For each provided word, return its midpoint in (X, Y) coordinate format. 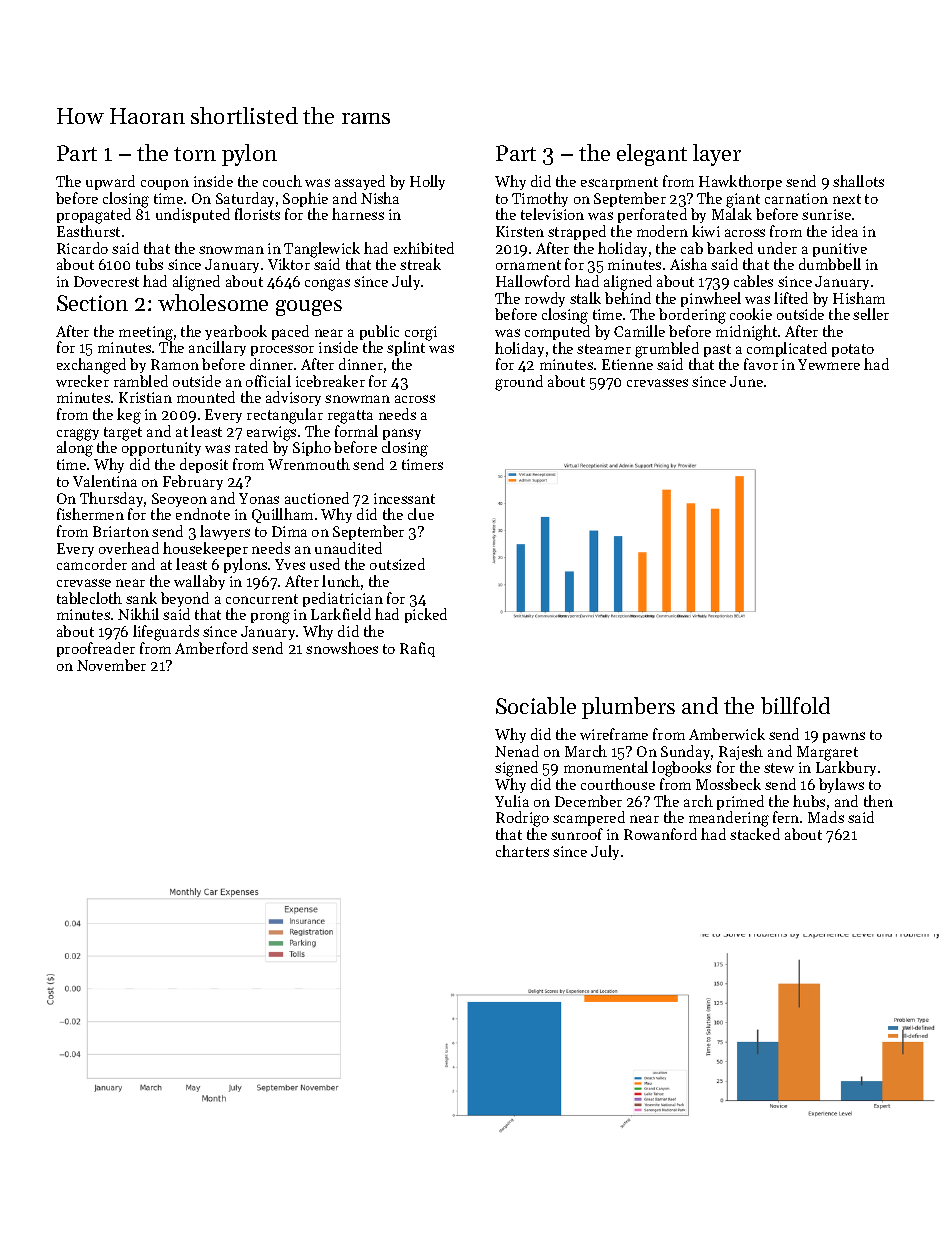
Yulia (512, 801)
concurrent (262, 599)
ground (519, 383)
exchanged (91, 366)
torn (195, 154)
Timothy (540, 199)
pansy (402, 435)
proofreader (96, 649)
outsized (397, 564)
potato (853, 350)
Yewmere (829, 364)
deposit (204, 465)
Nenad (517, 751)
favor (761, 364)
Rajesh (741, 752)
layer (717, 155)
